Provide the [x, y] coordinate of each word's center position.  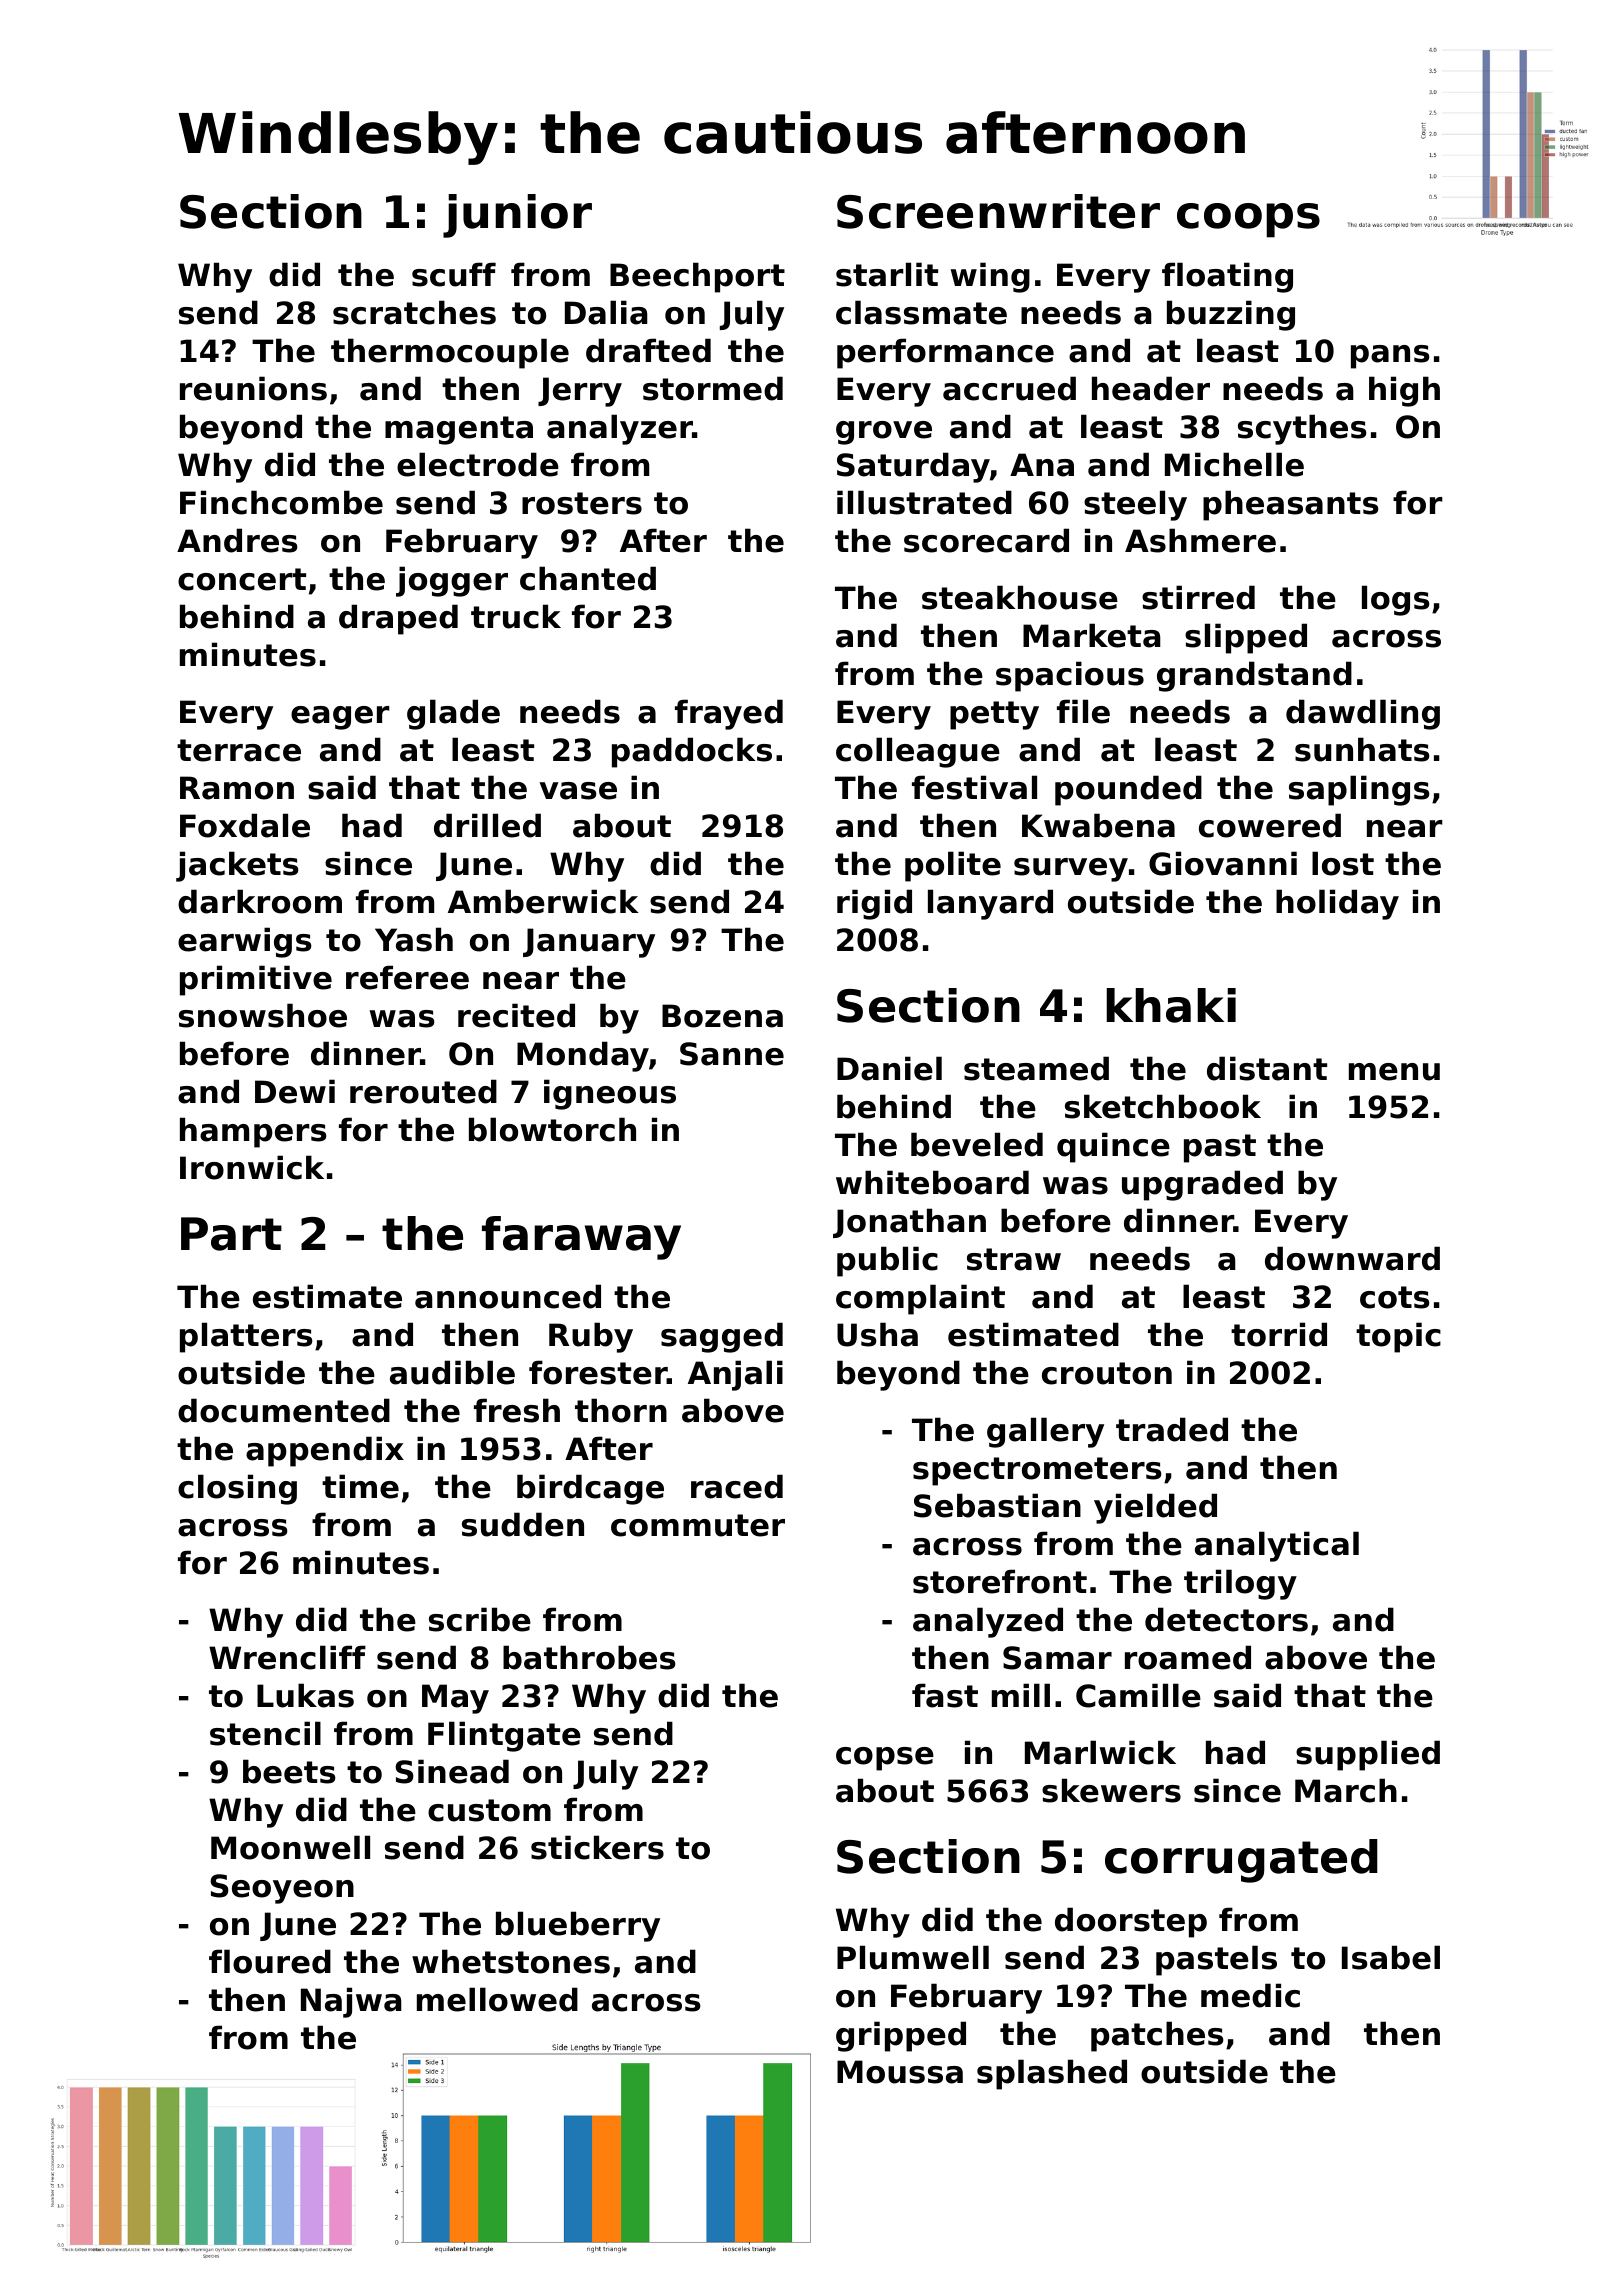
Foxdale [245, 825]
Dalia [606, 312]
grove [884, 433]
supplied [1368, 1755]
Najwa [351, 2002]
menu [1394, 1072]
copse [885, 1759]
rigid [874, 904]
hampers [253, 1132]
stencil [265, 1733]
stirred [1198, 597]
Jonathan [909, 1223]
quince [1113, 1147]
